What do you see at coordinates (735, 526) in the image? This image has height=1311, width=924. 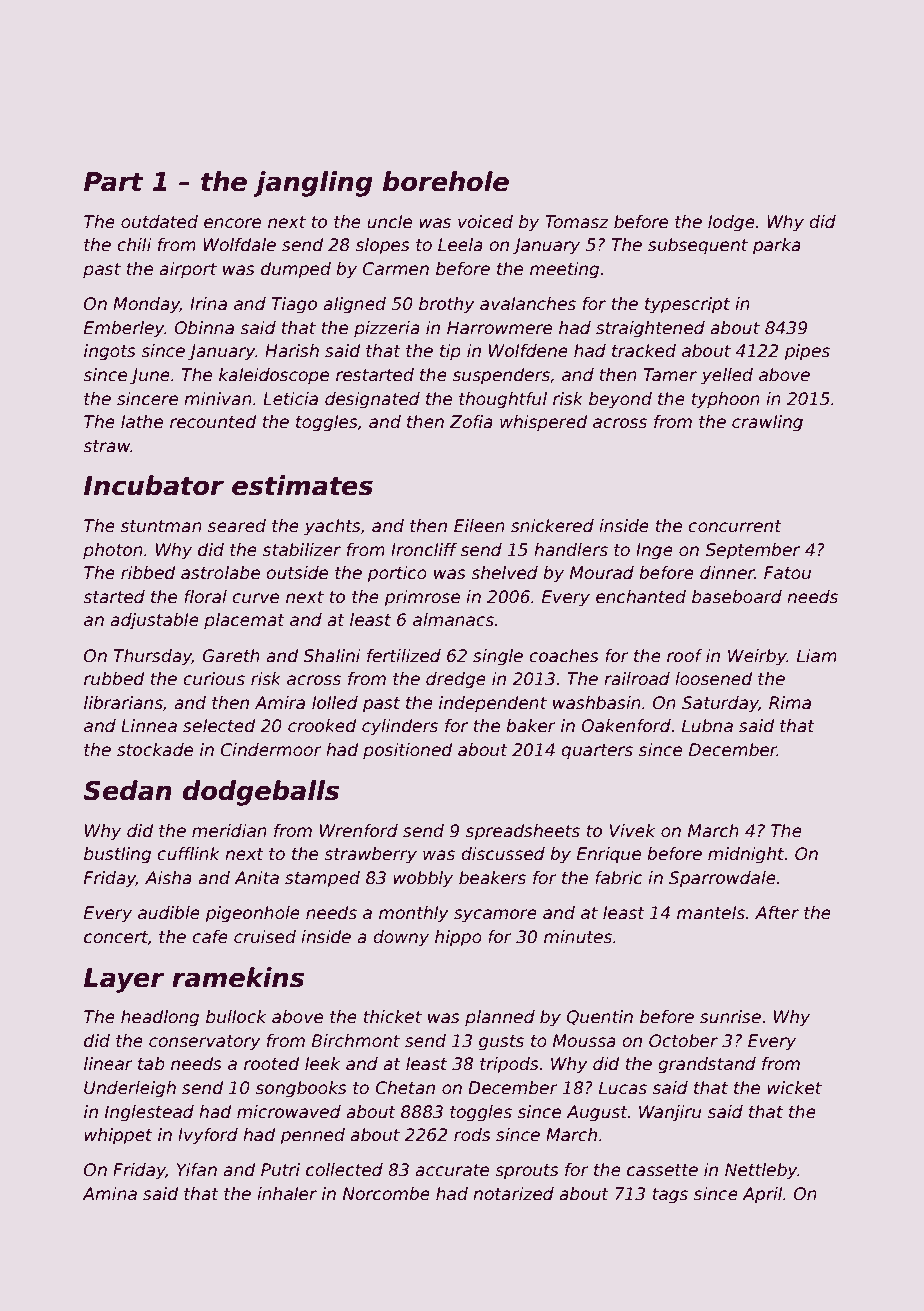 I see `concurrent` at bounding box center [735, 526].
